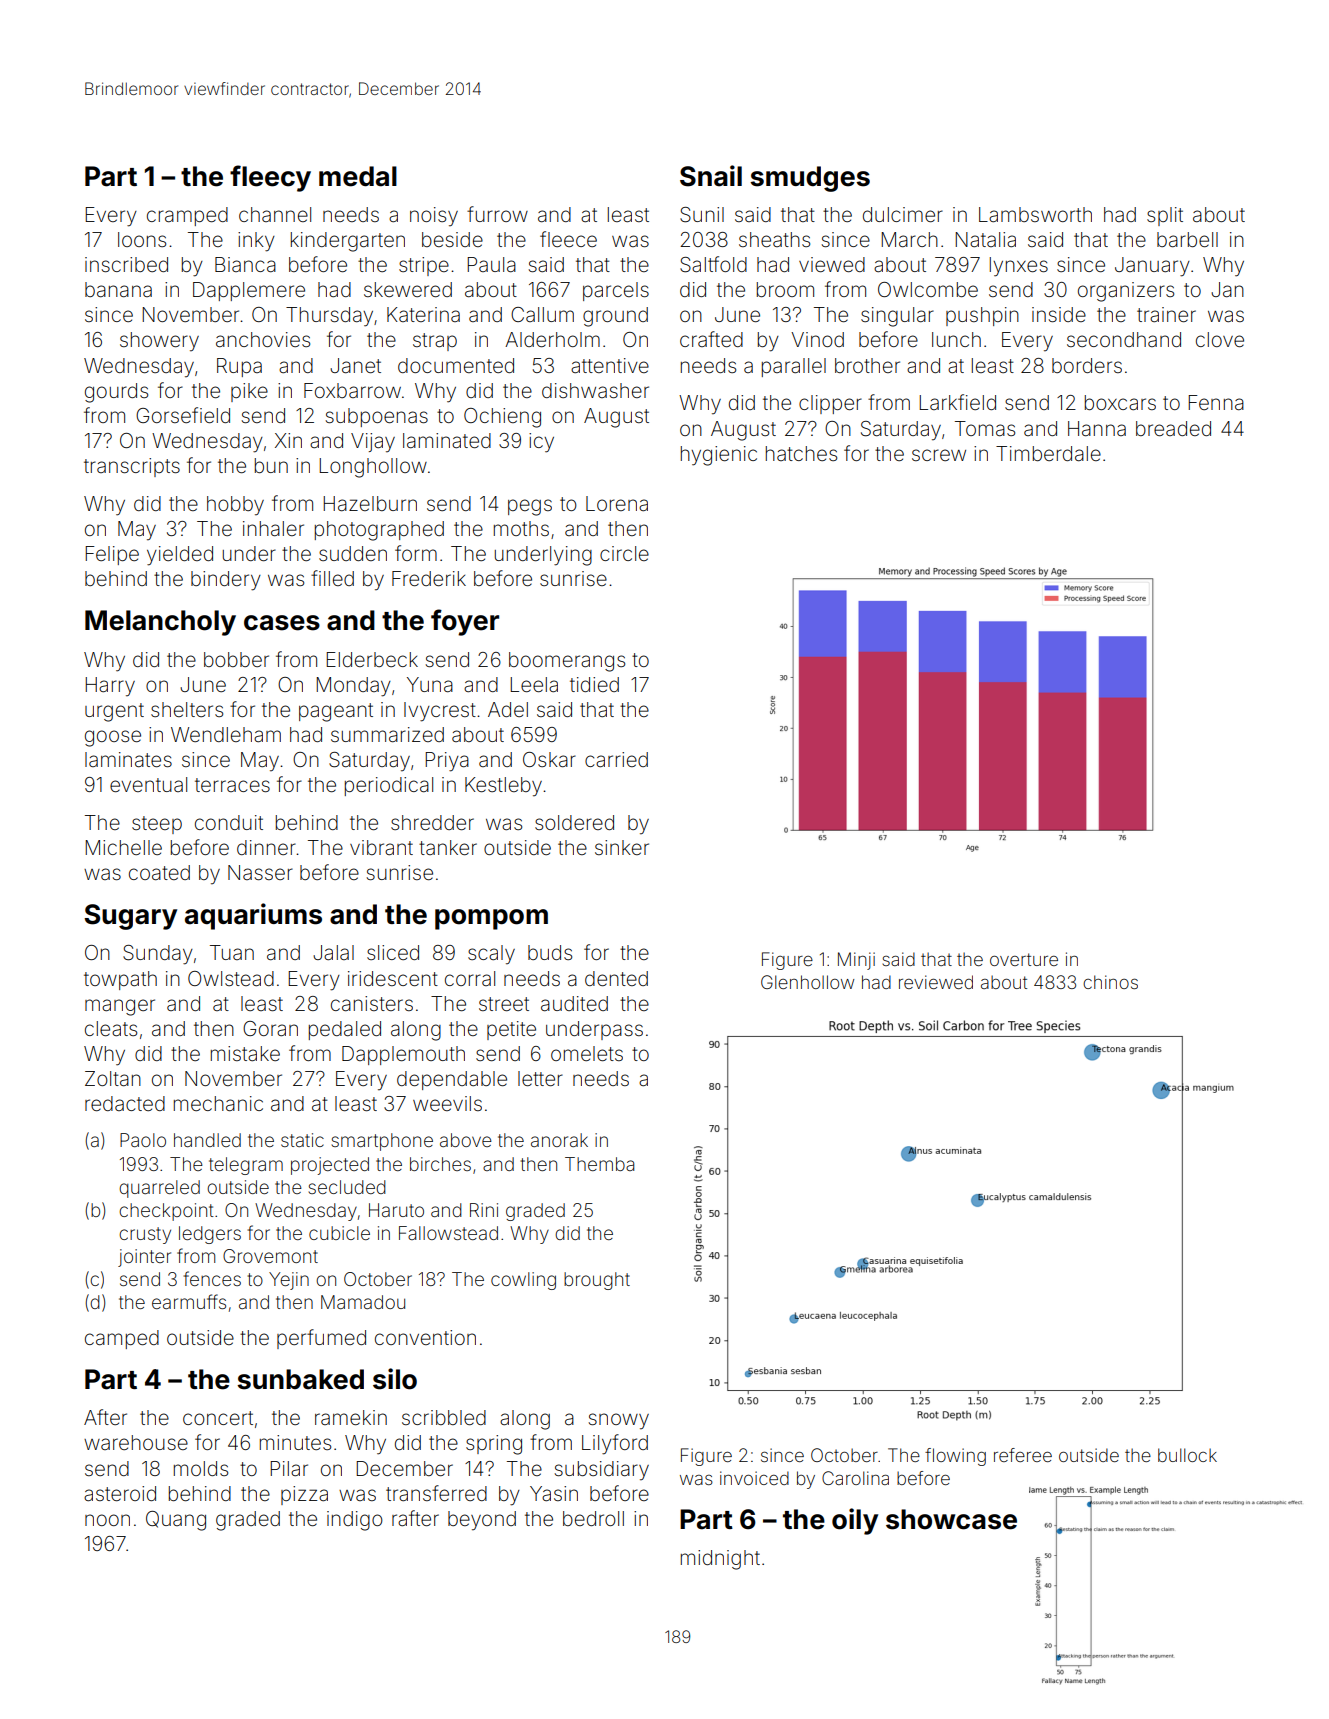 This document has height=1719, width=1329. Describe the element at coordinates (187, 216) in the document. I see `cramped` at that location.
